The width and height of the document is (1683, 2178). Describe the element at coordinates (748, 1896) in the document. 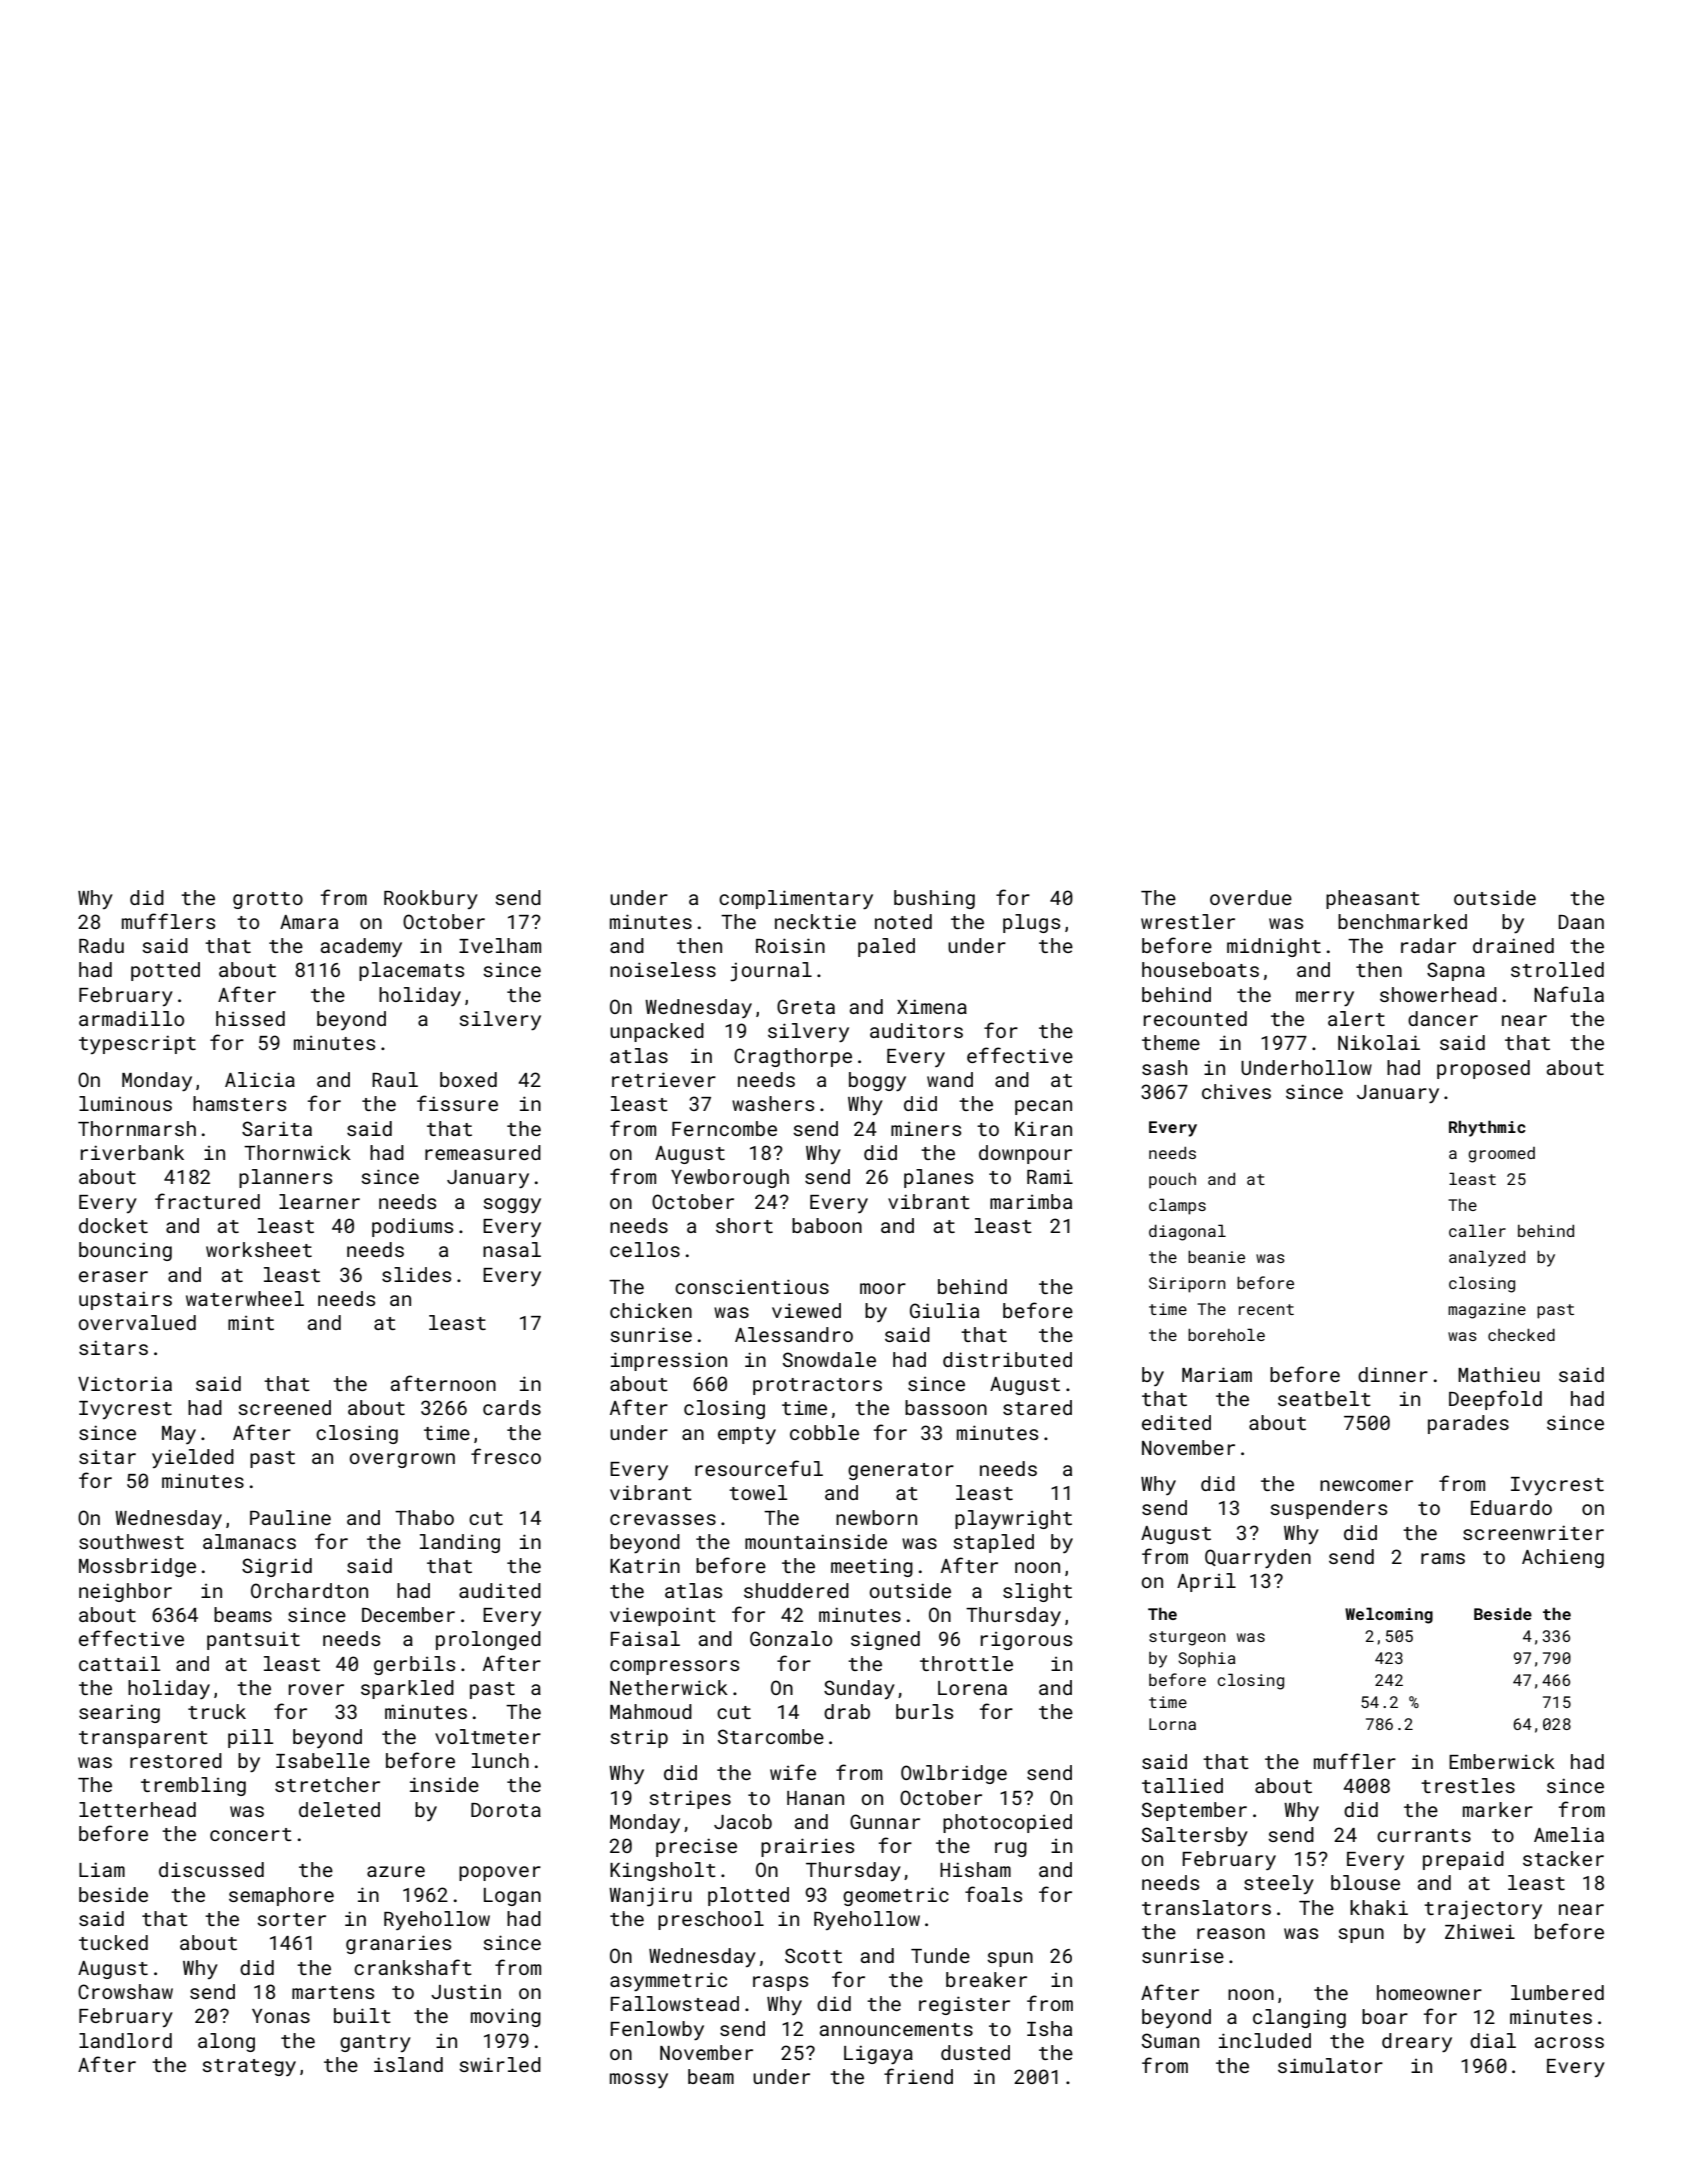

I see `plotted` at that location.
